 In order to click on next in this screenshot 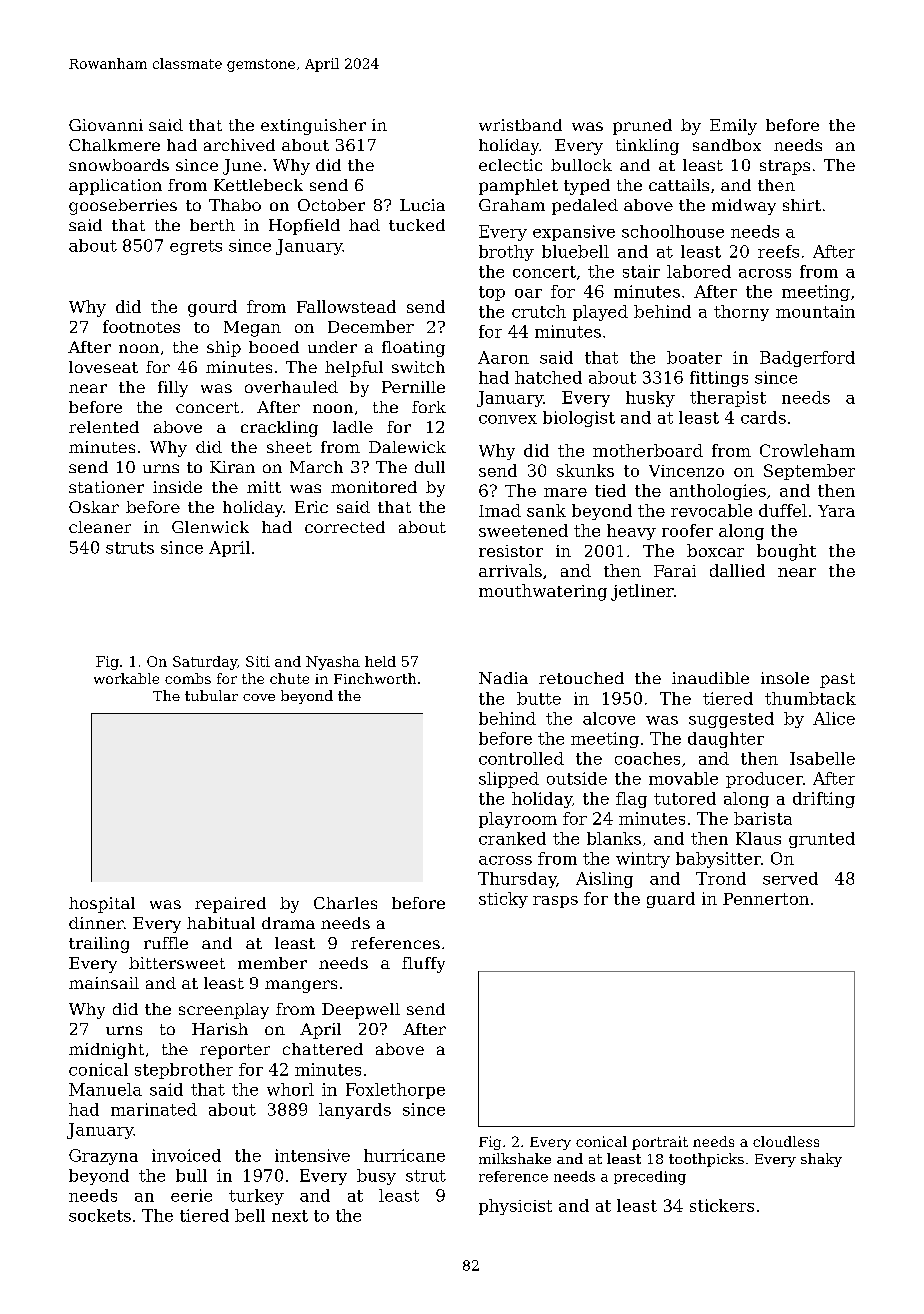, I will do `click(290, 1216)`.
